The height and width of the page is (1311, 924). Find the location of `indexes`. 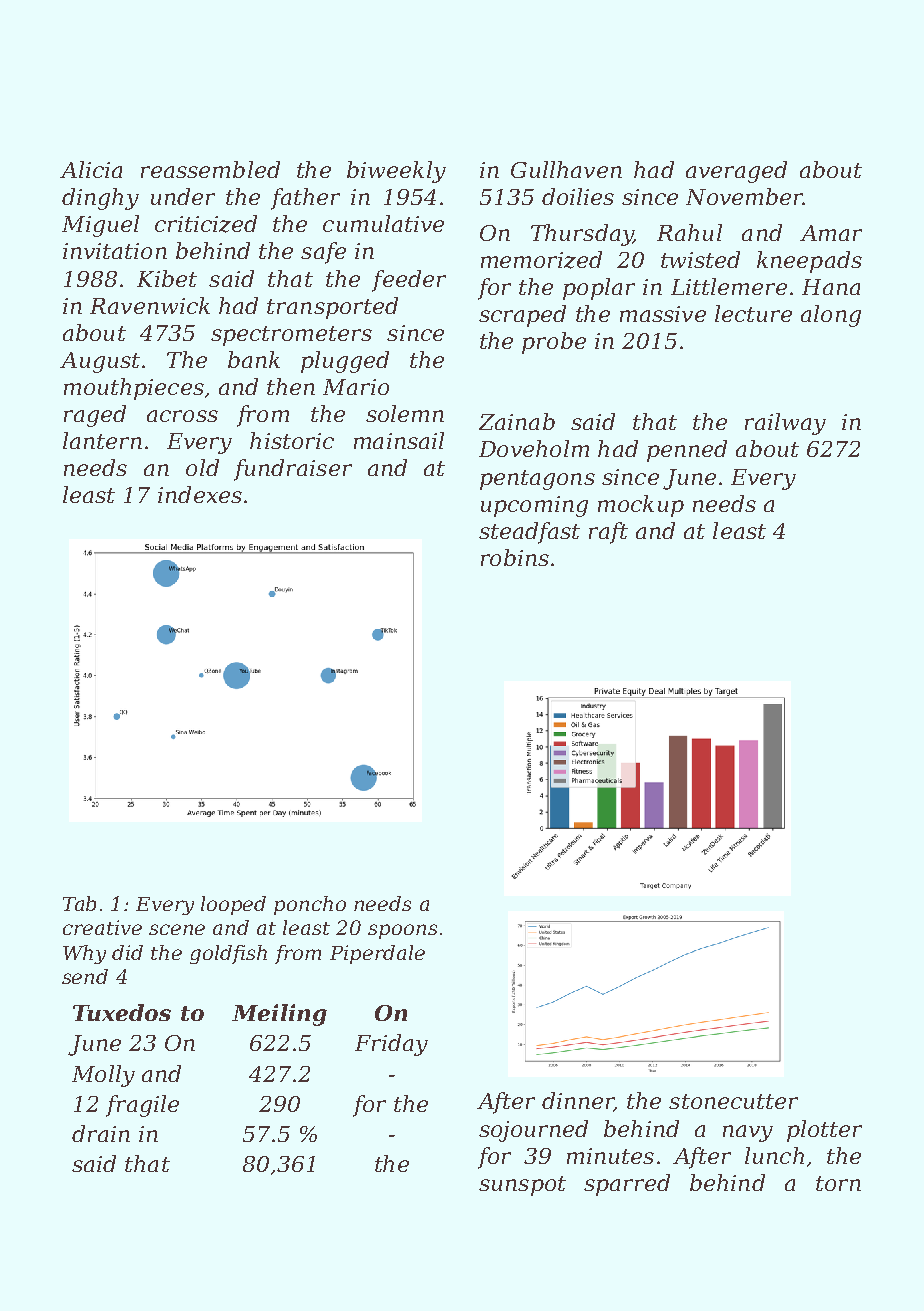

indexes is located at coordinates (200, 494).
